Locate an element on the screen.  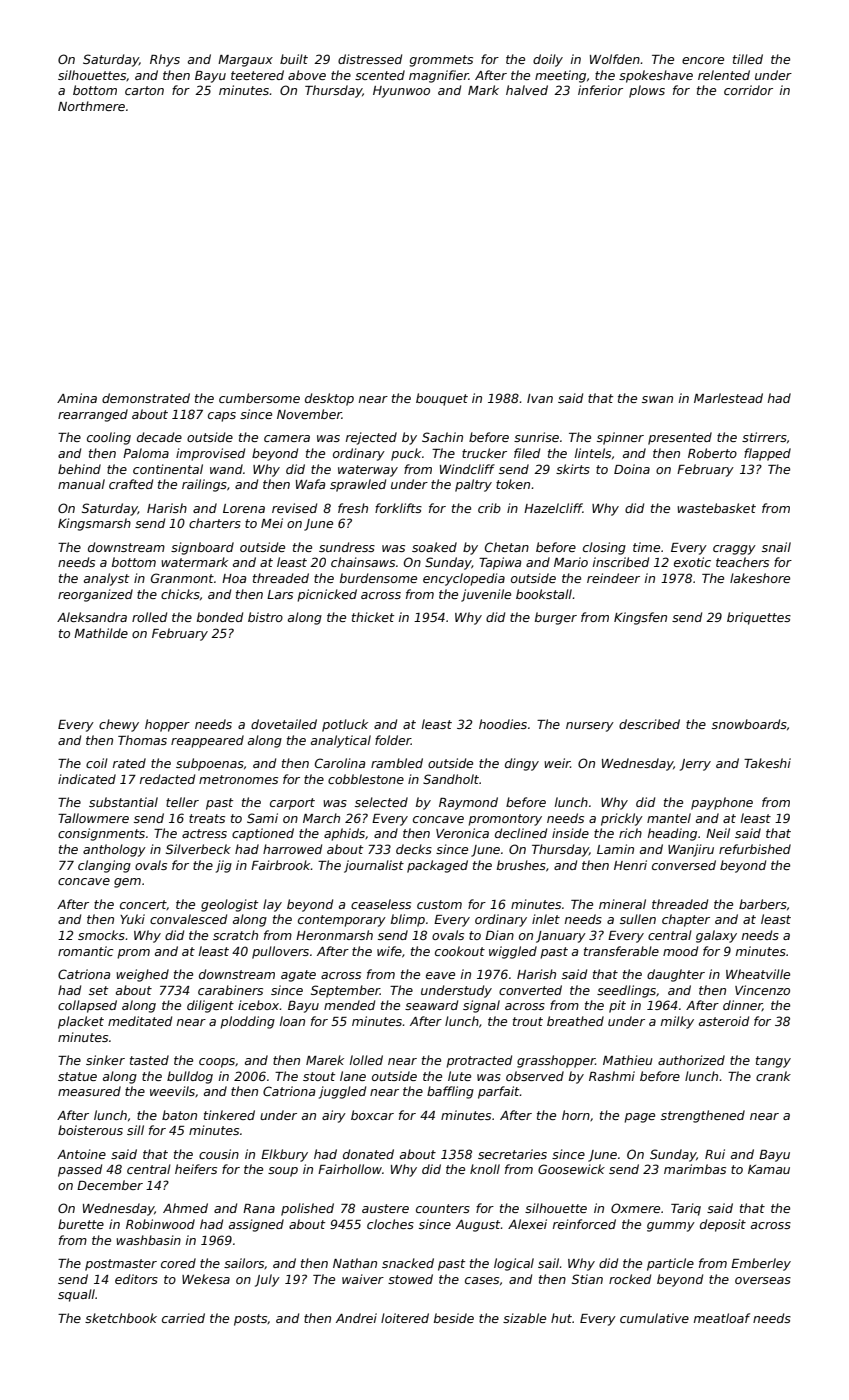
doily is located at coordinates (548, 60).
